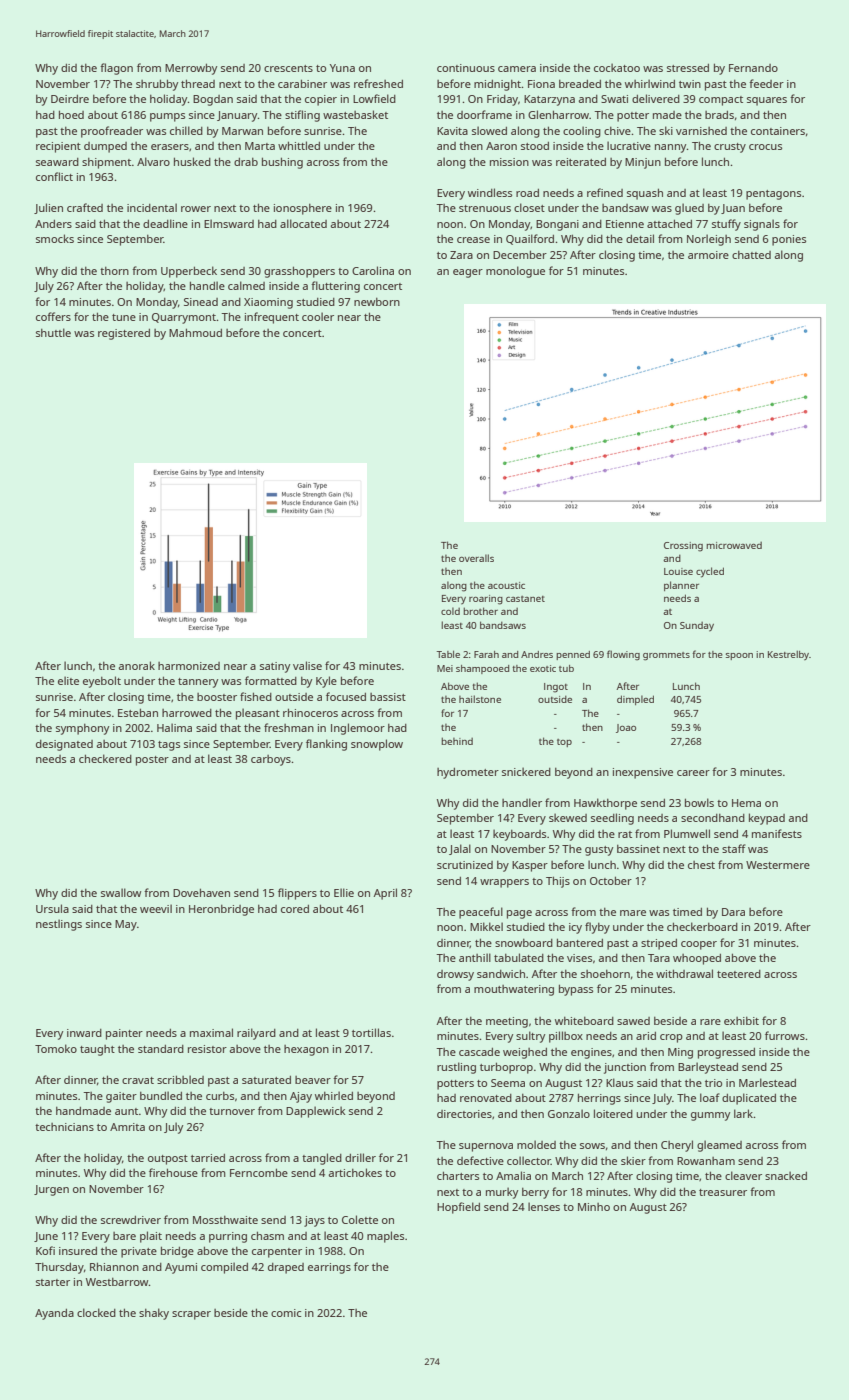 This document has width=849, height=1400. Describe the element at coordinates (734, 545) in the document. I see `microwaved` at that location.
